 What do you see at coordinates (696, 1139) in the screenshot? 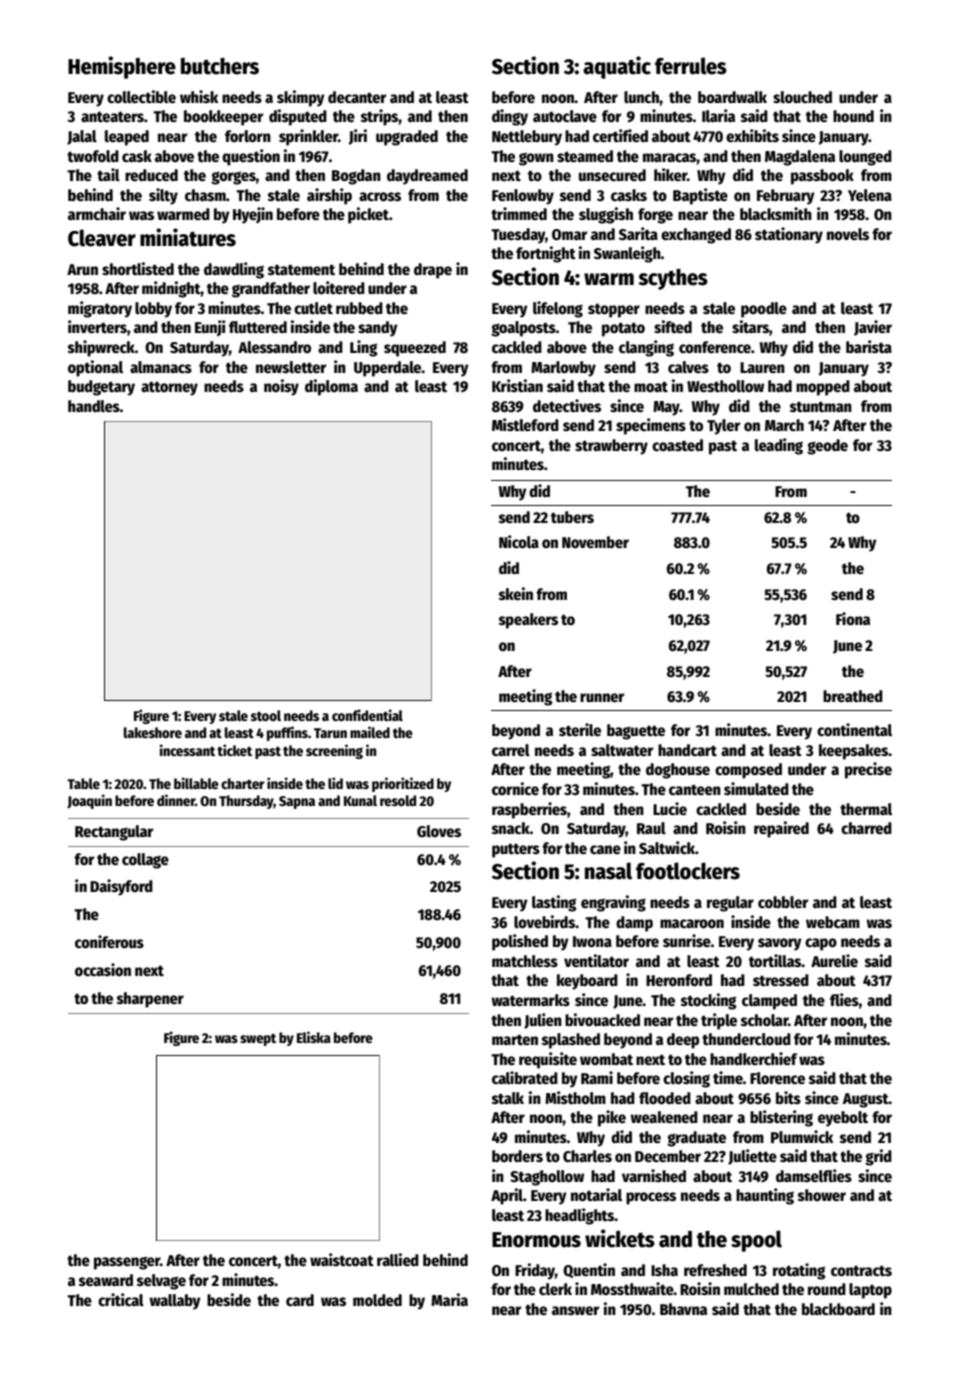
I see `graduate` at bounding box center [696, 1139].
